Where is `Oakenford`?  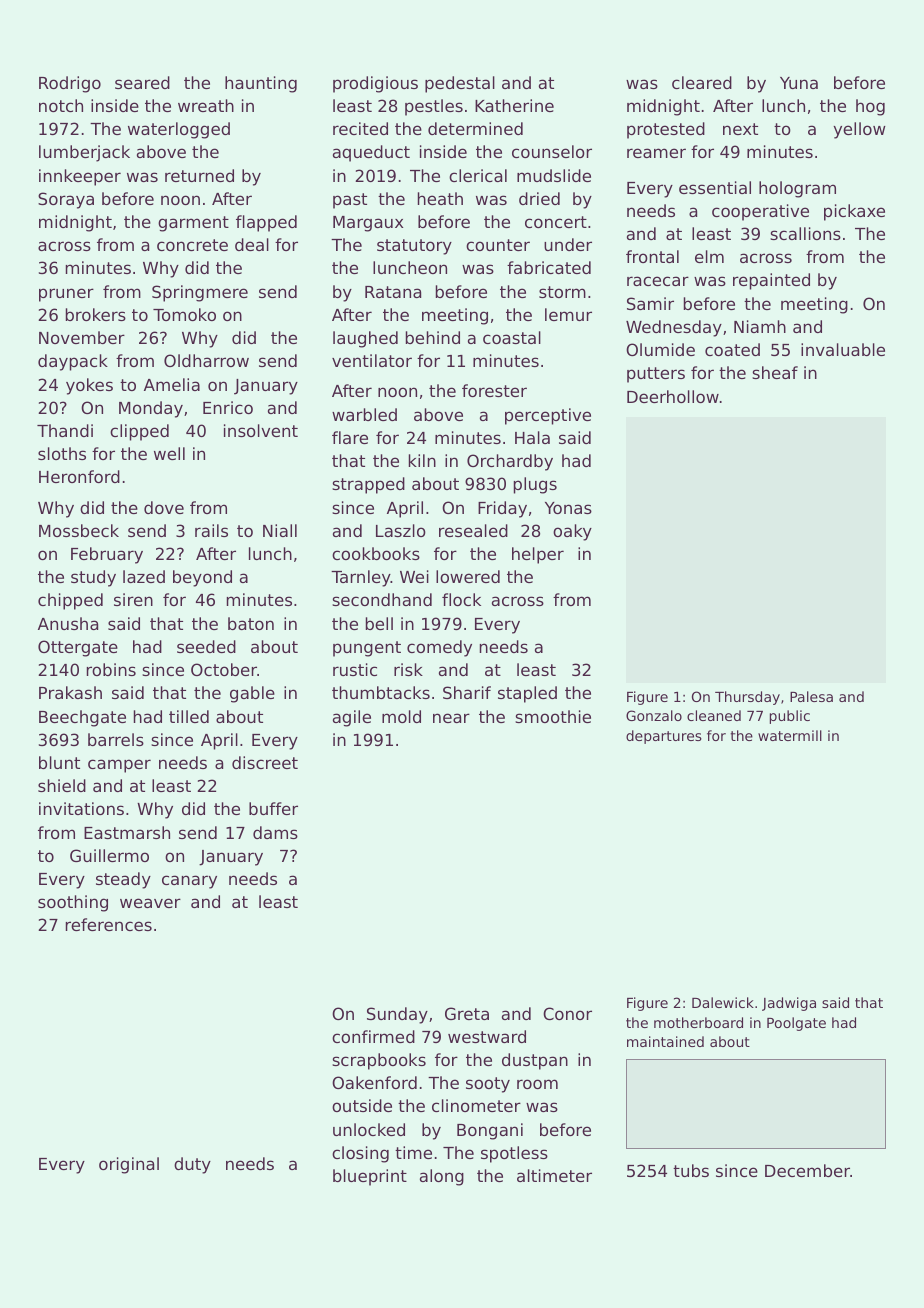 Oakenford is located at coordinates (374, 1082).
